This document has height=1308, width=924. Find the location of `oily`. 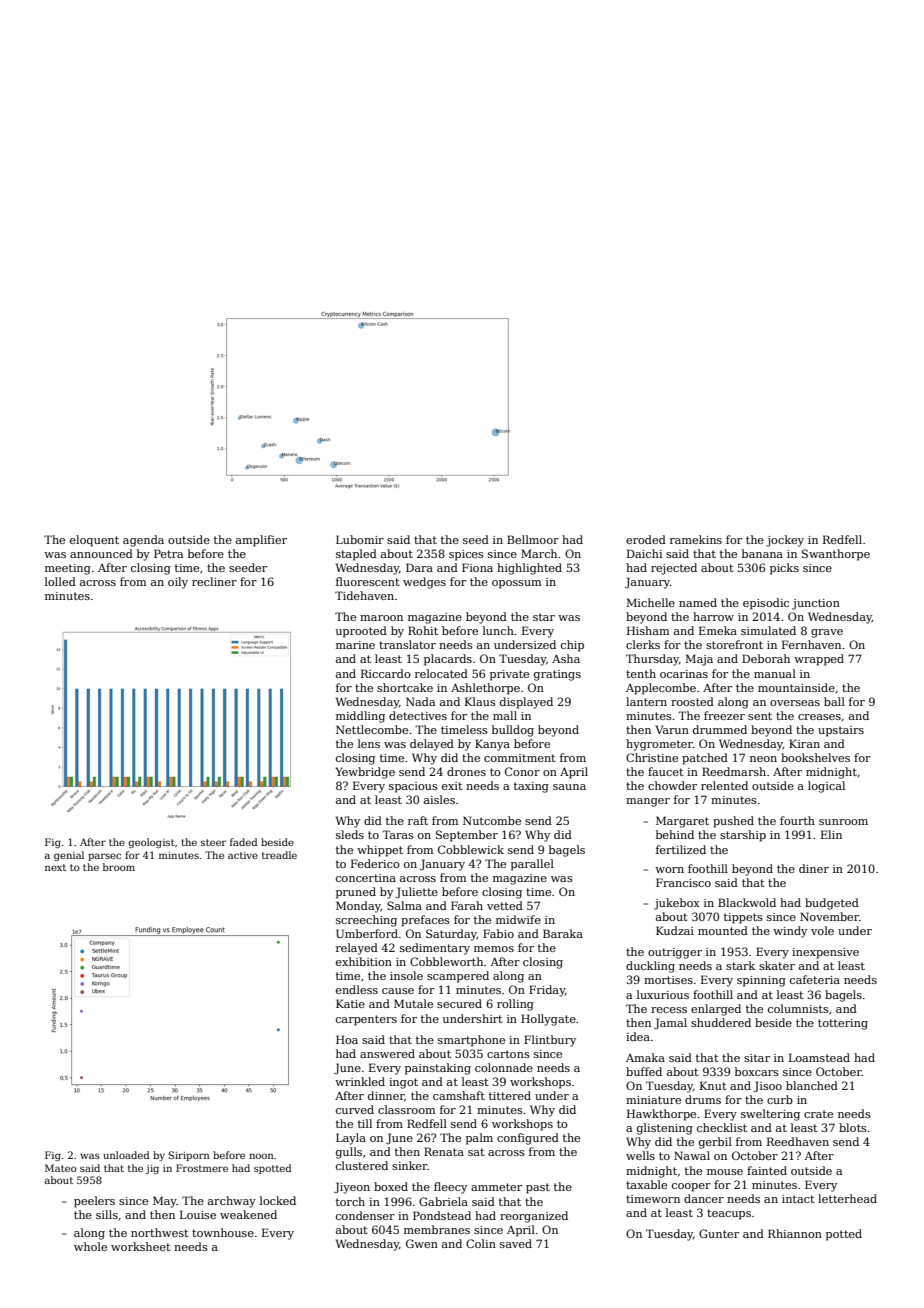

oily is located at coordinates (178, 583).
